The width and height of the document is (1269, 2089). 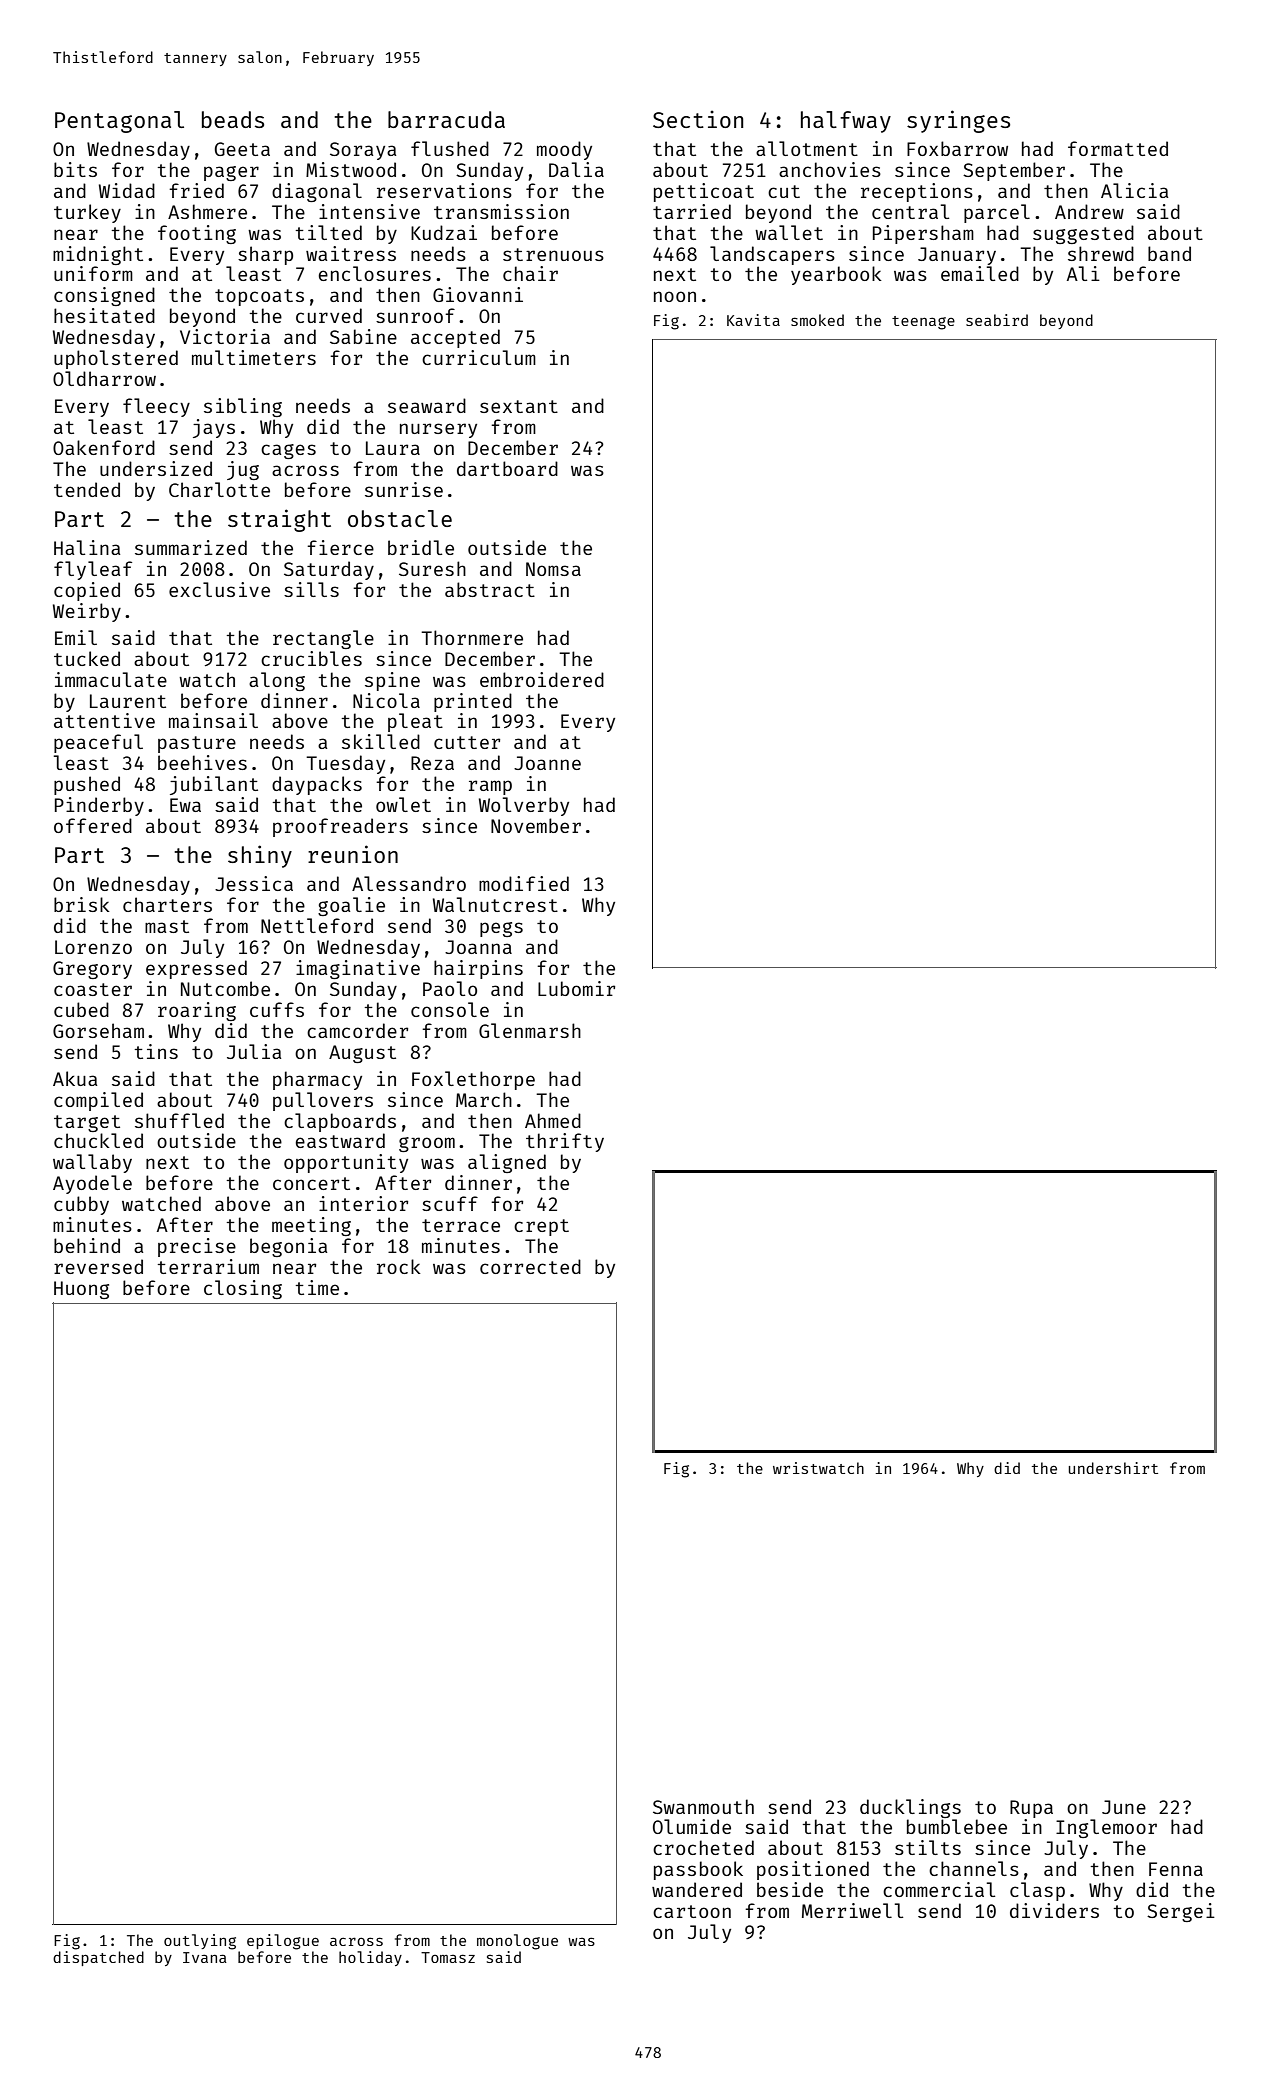 What do you see at coordinates (530, 1030) in the document?
I see `Glenmarsh` at bounding box center [530, 1030].
